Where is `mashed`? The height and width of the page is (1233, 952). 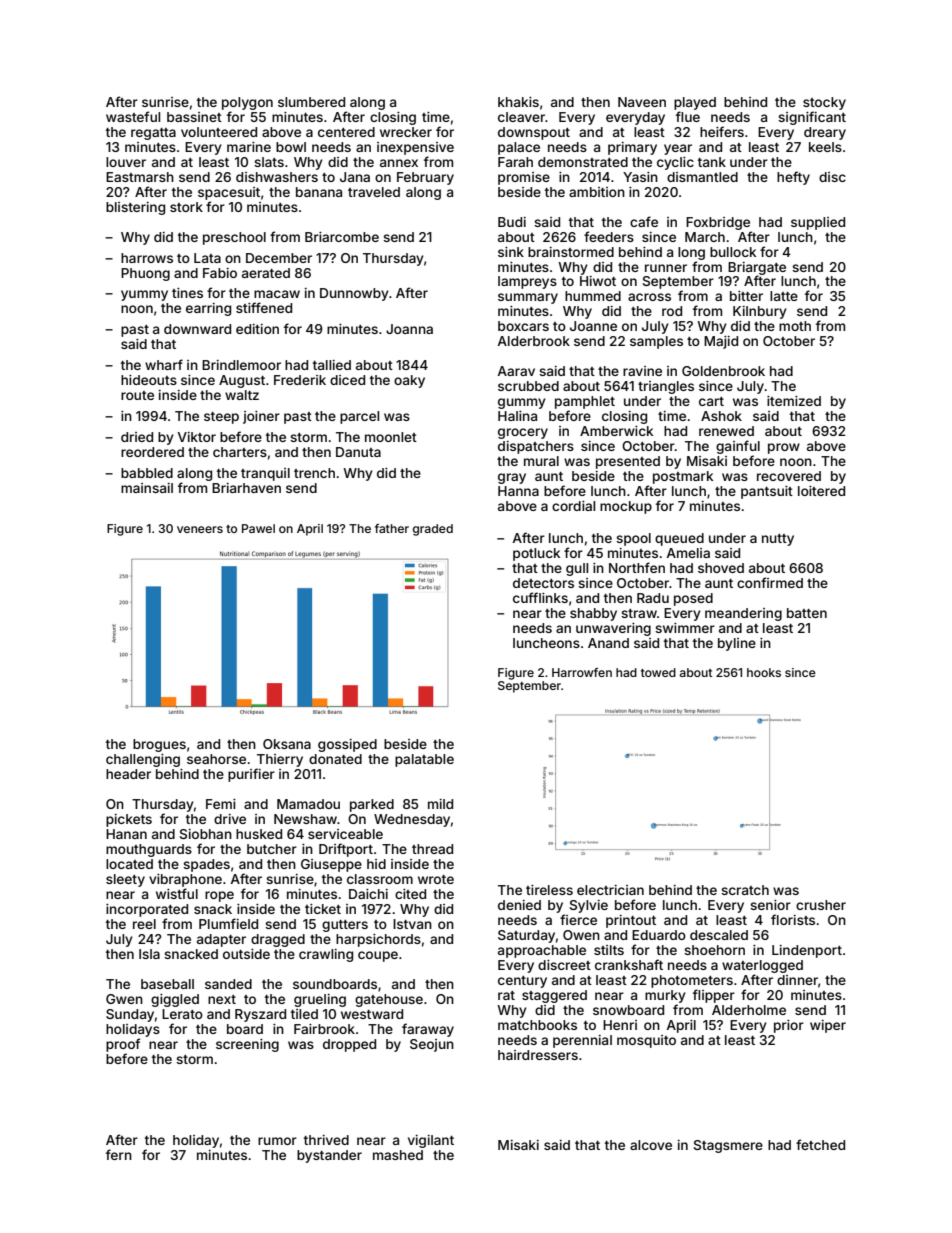 mashed is located at coordinates (398, 1155).
